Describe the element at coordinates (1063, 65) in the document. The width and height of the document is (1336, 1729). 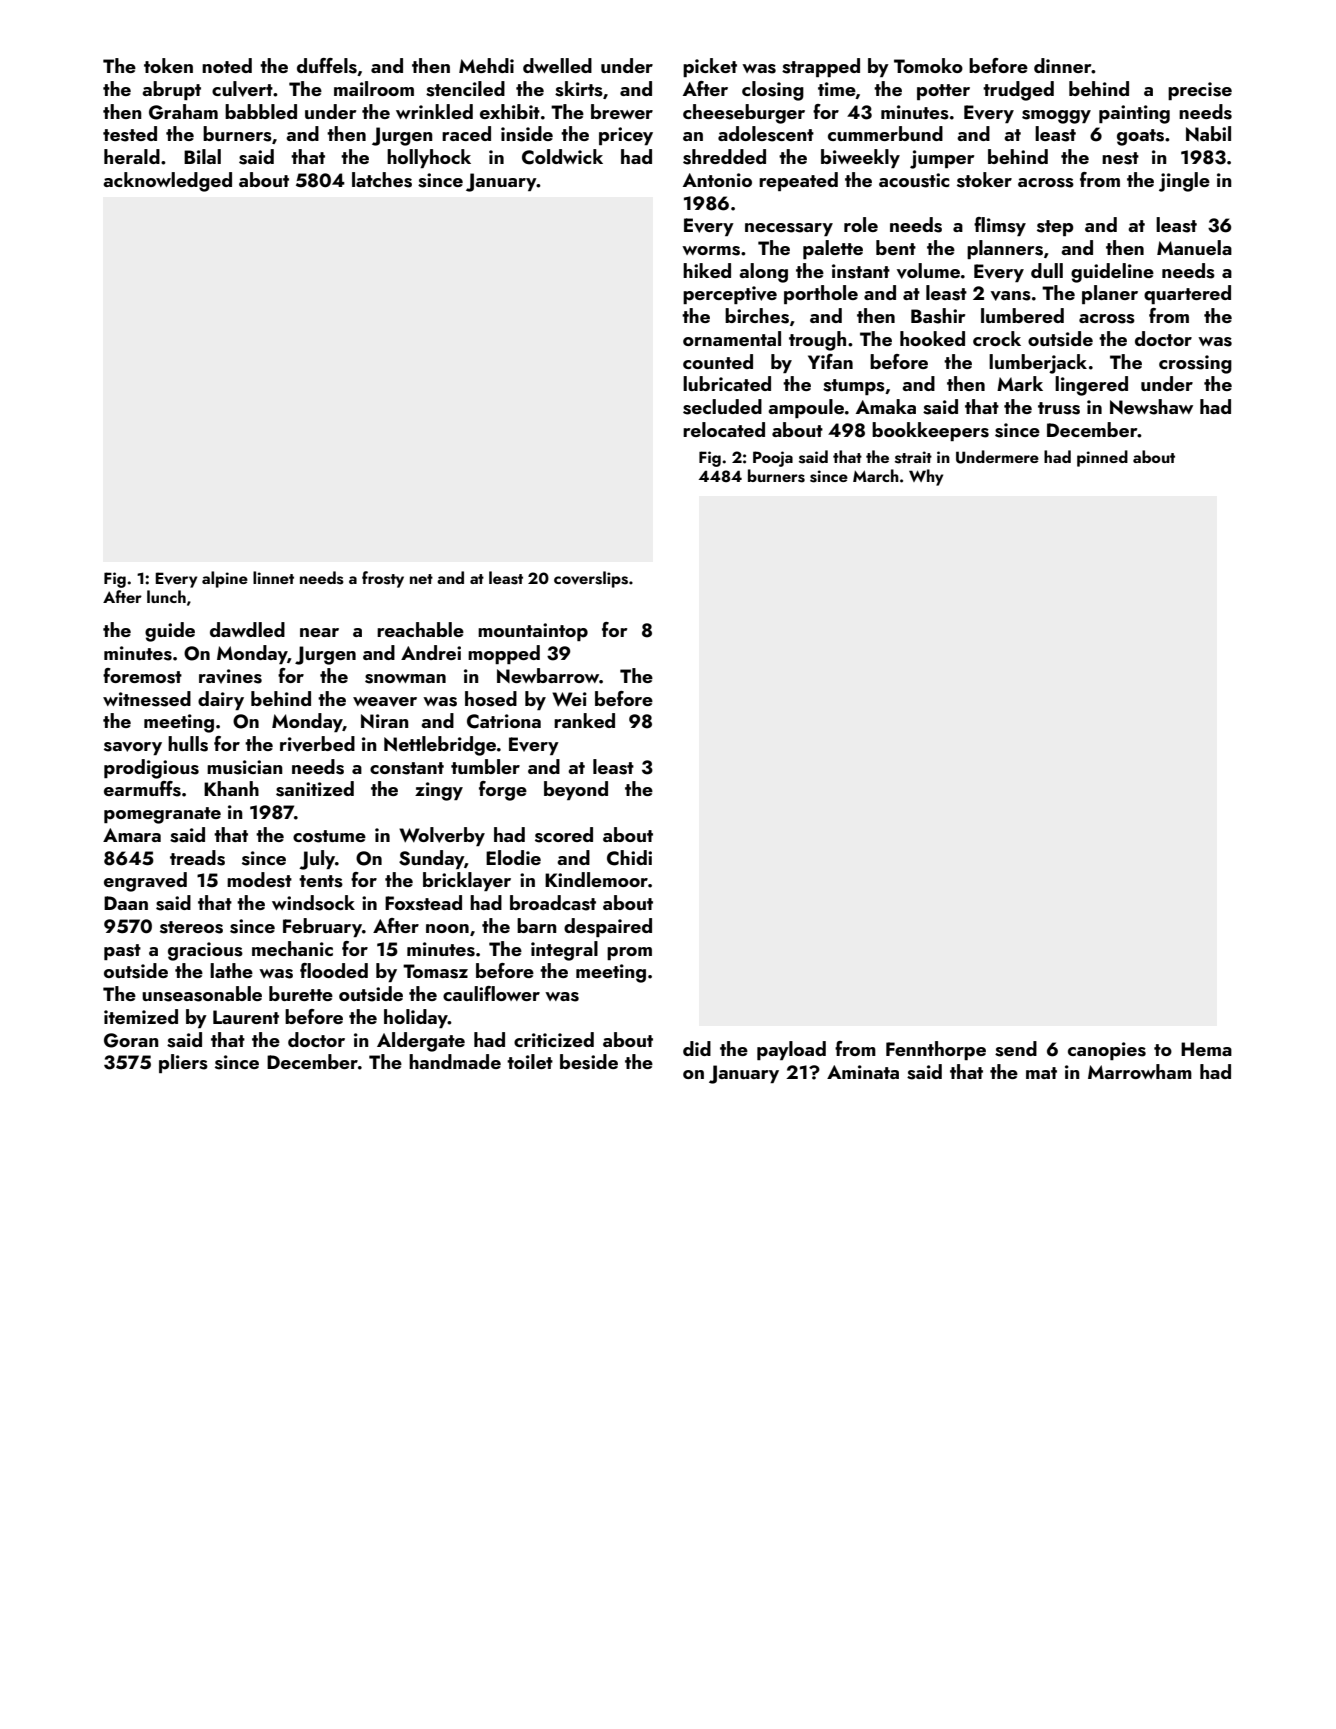
I see `dinner` at that location.
